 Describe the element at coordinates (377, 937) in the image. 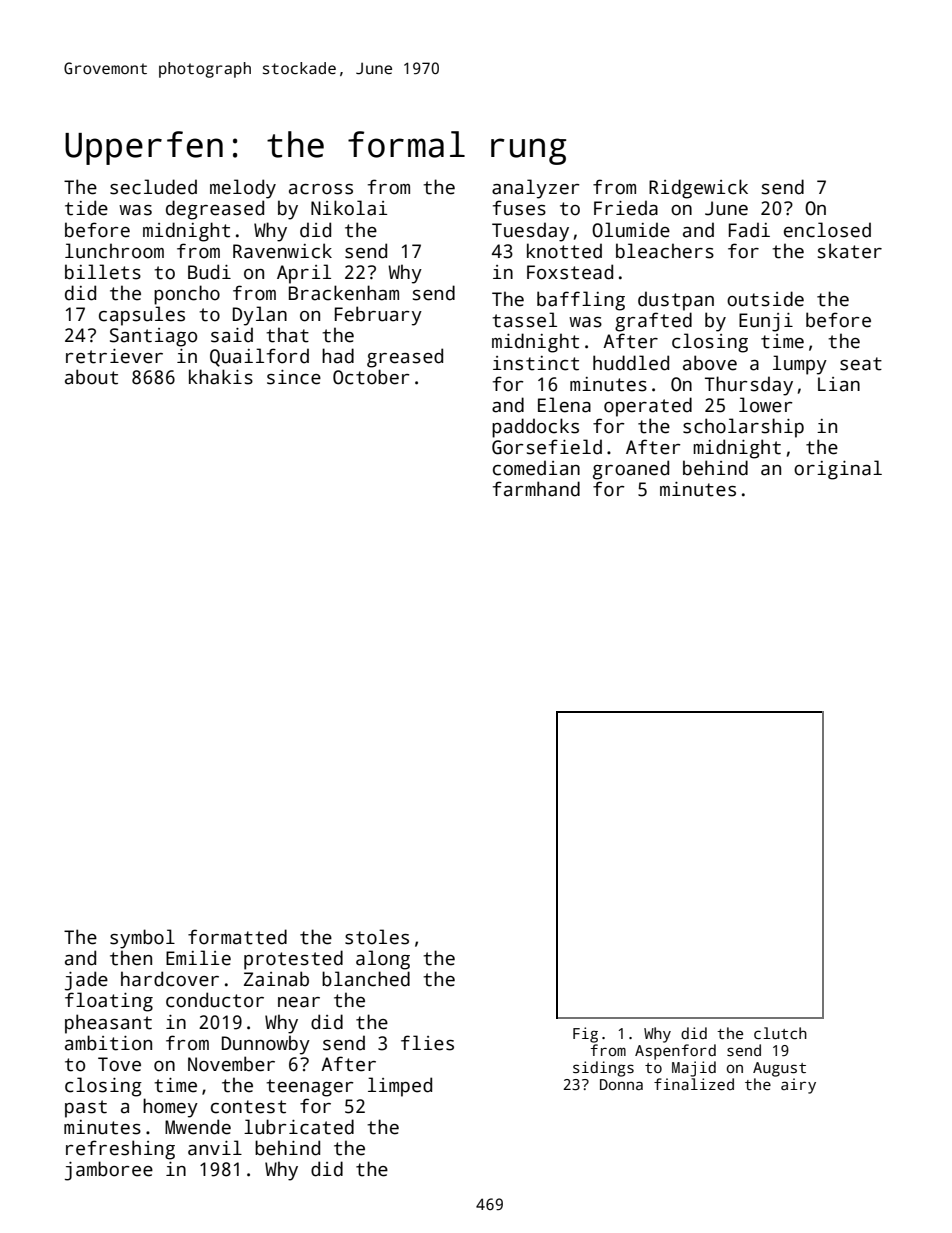

I see `stoles` at that location.
